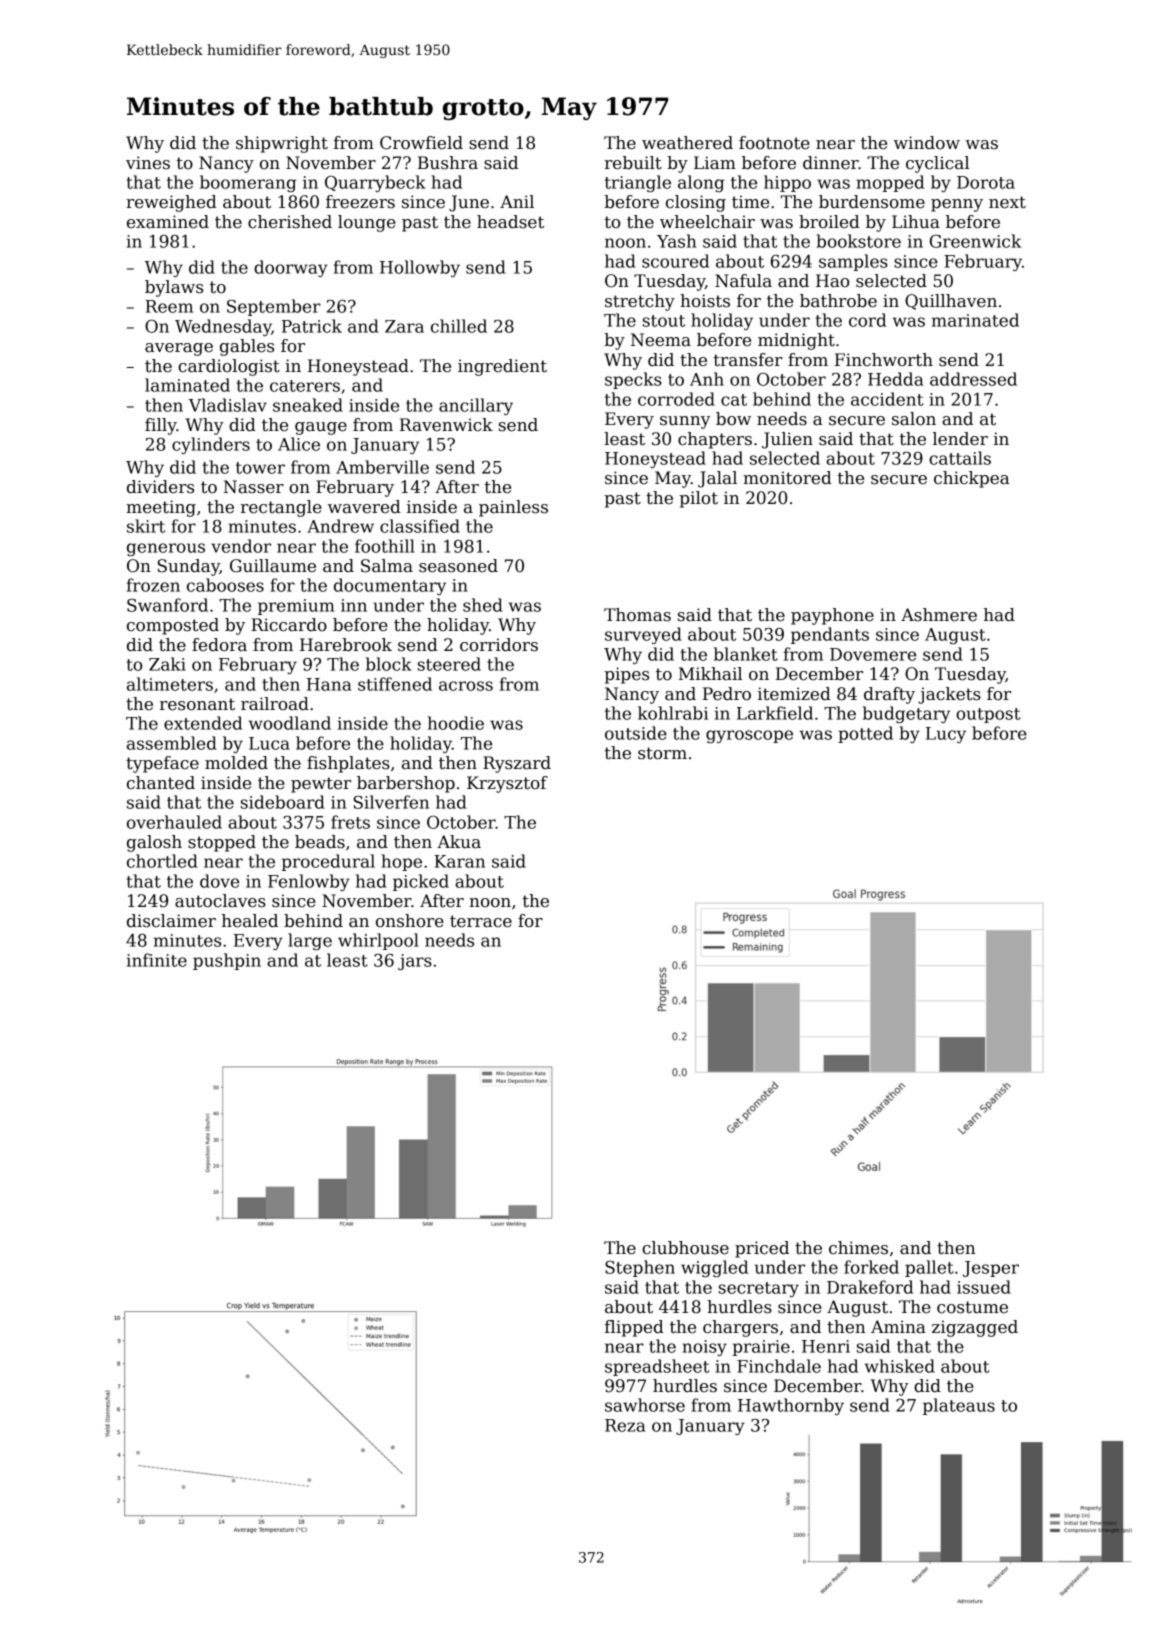 This screenshot has width=1156, height=1635. Describe the element at coordinates (172, 743) in the screenshot. I see `assembled` at that location.
